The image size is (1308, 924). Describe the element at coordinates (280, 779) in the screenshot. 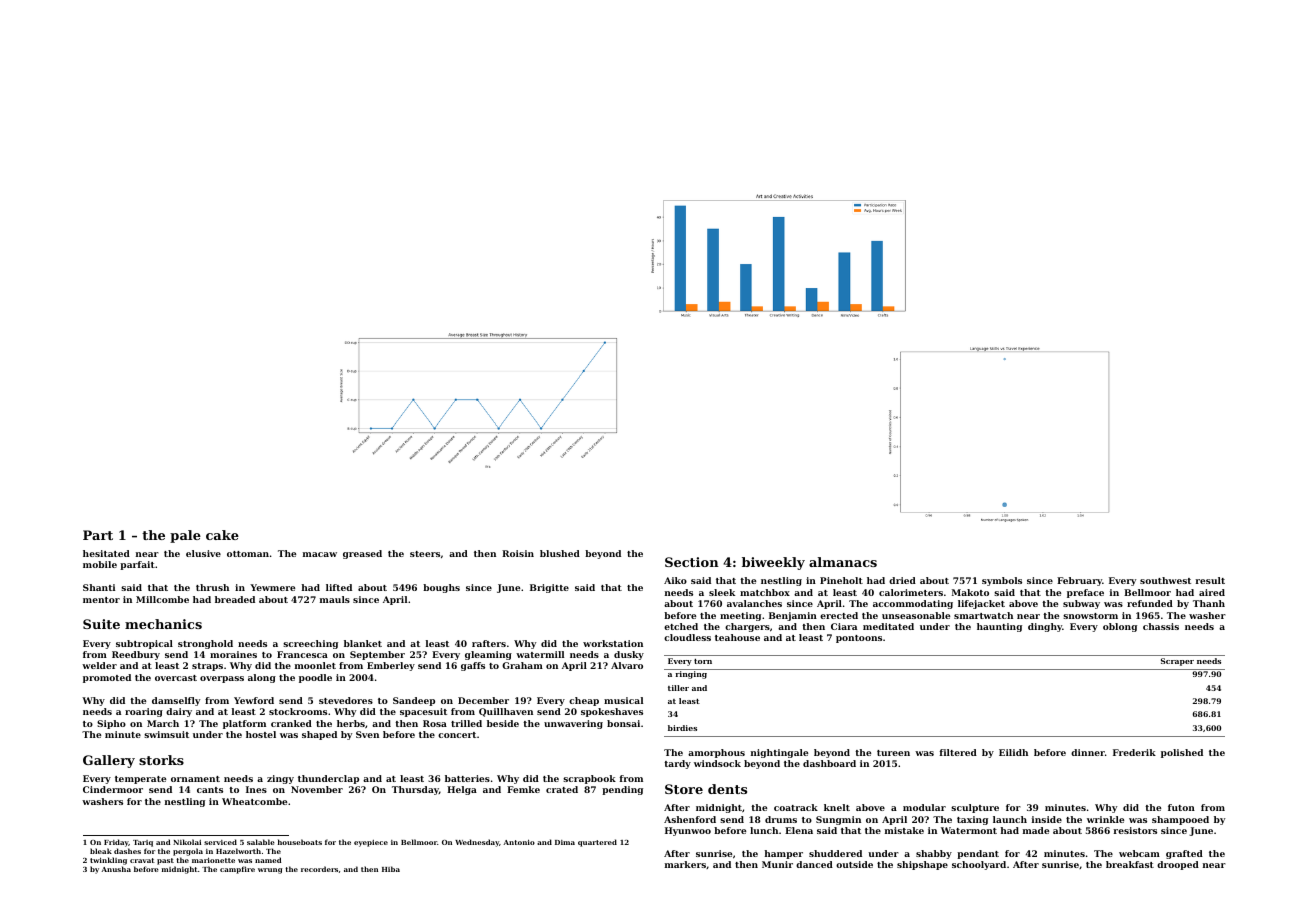

I see `zingy` at that location.
